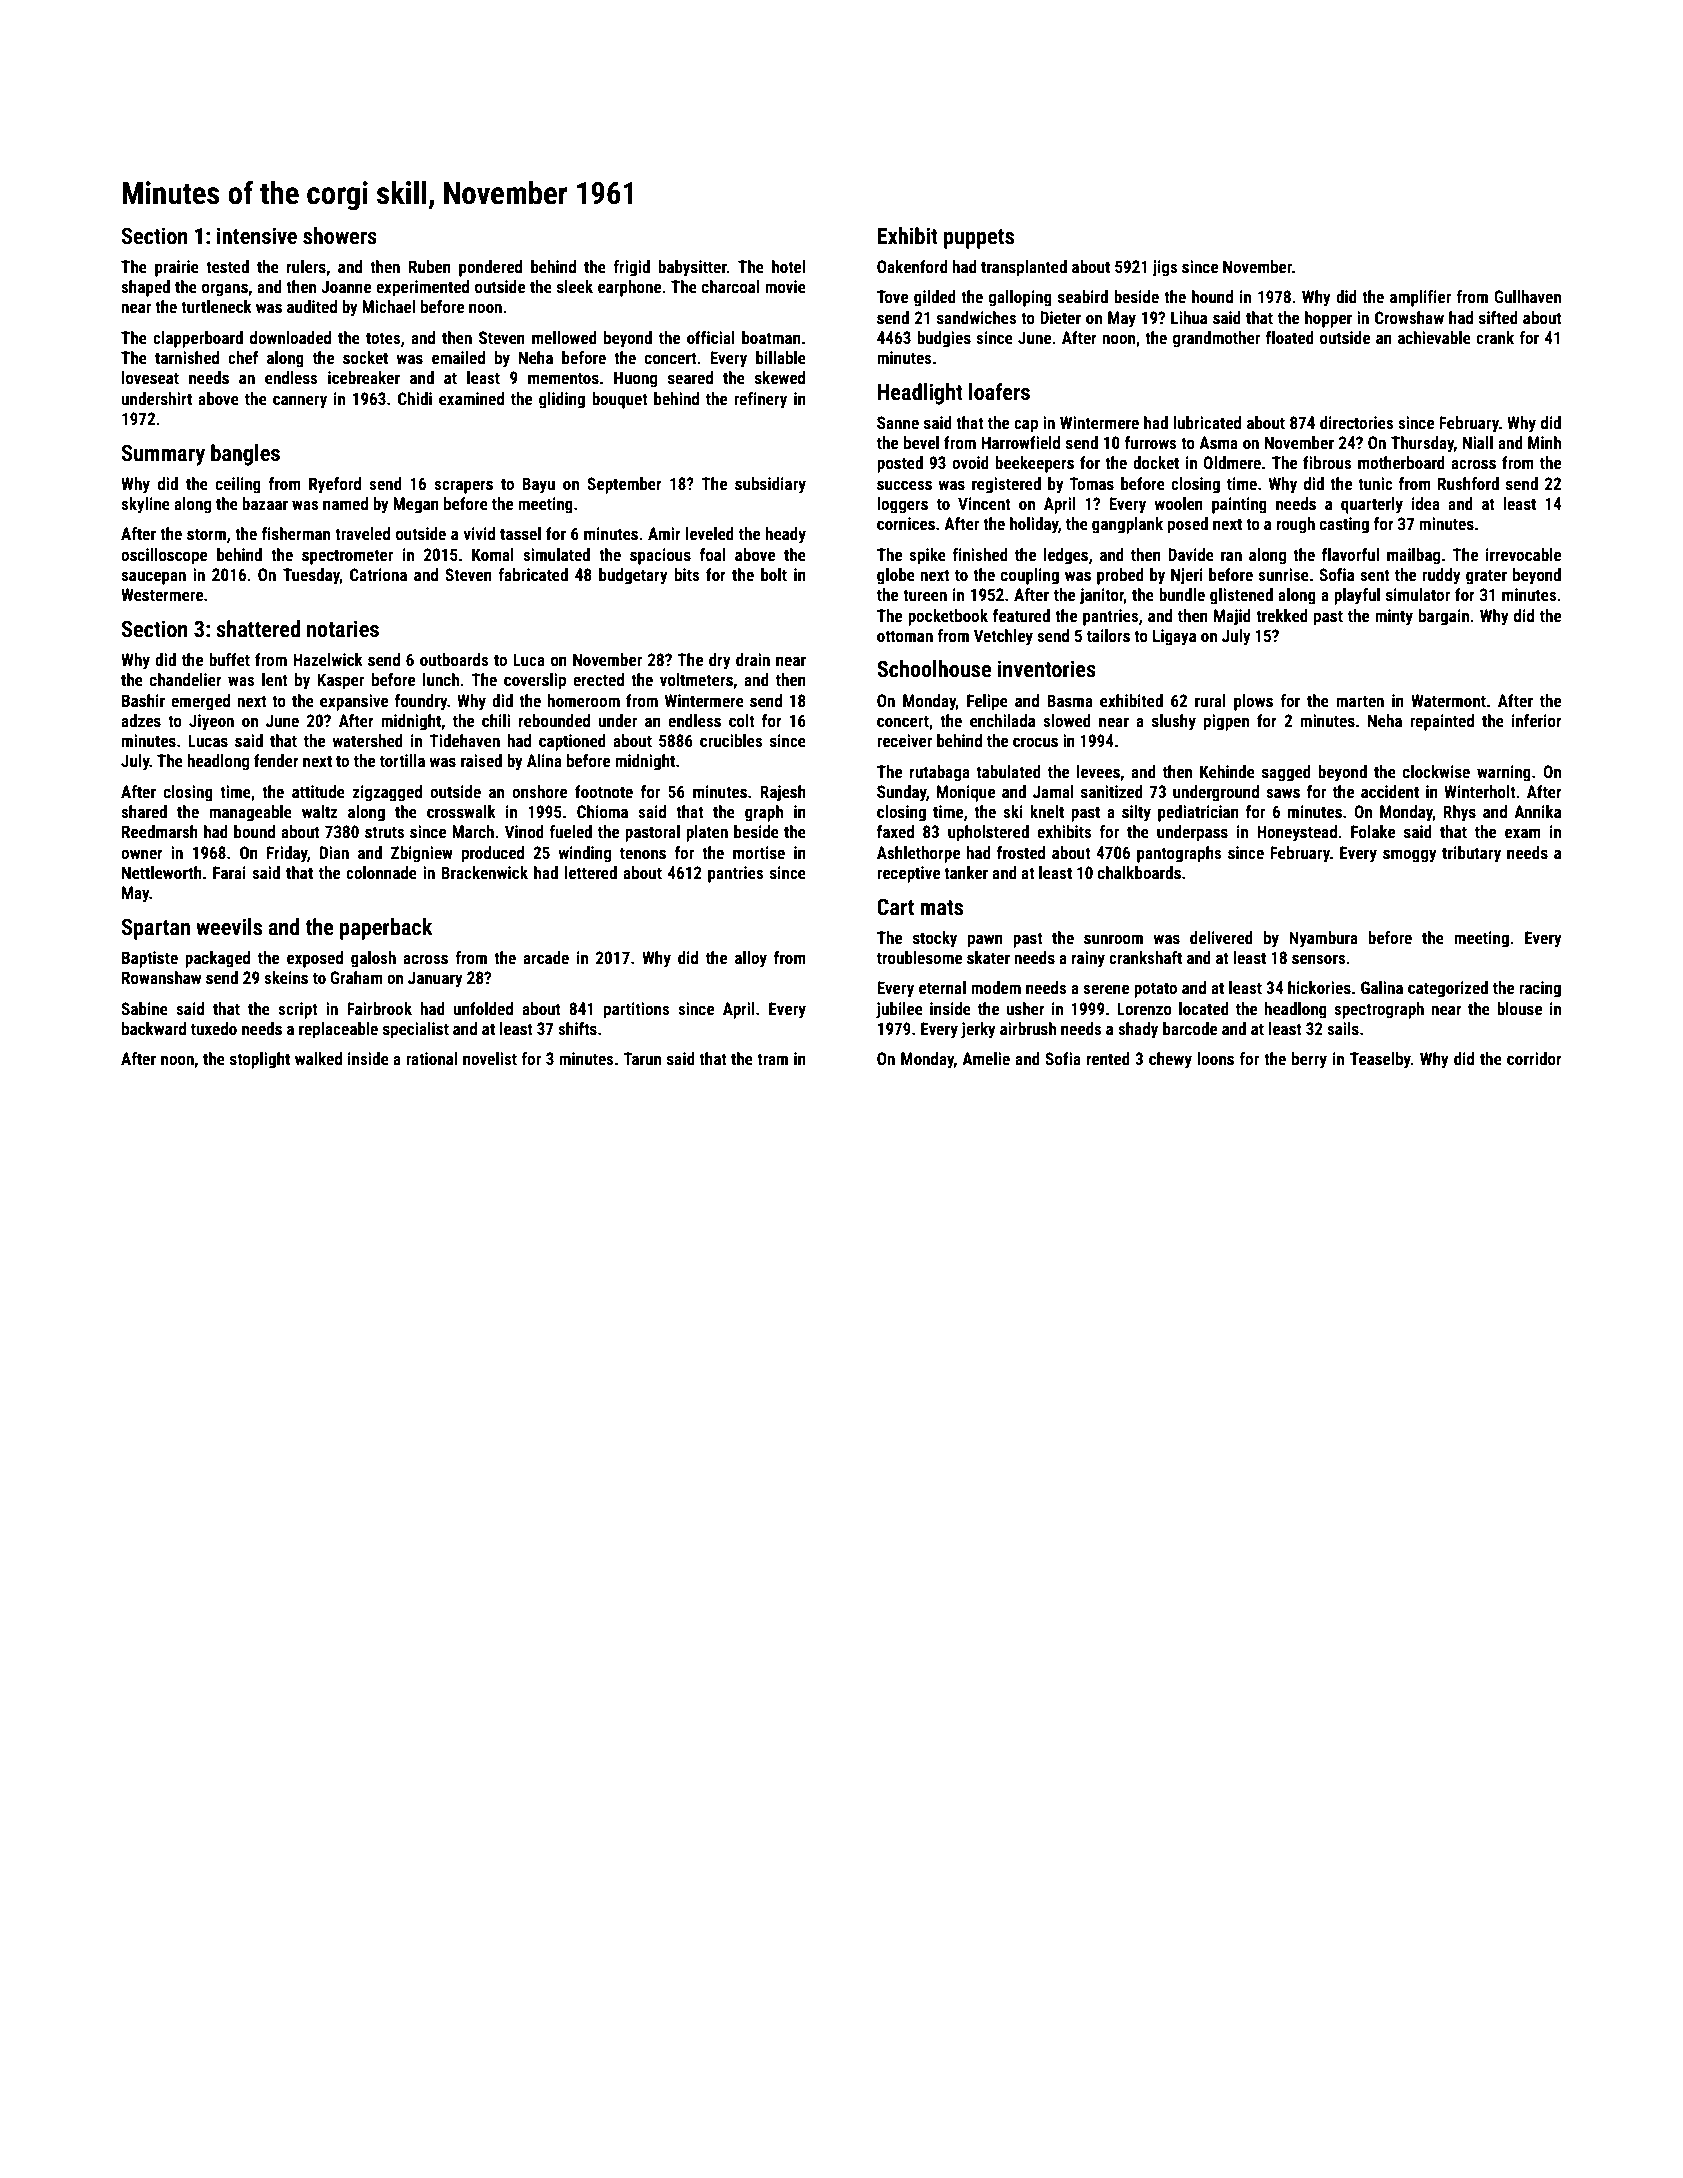  I want to click on shattered, so click(258, 629).
